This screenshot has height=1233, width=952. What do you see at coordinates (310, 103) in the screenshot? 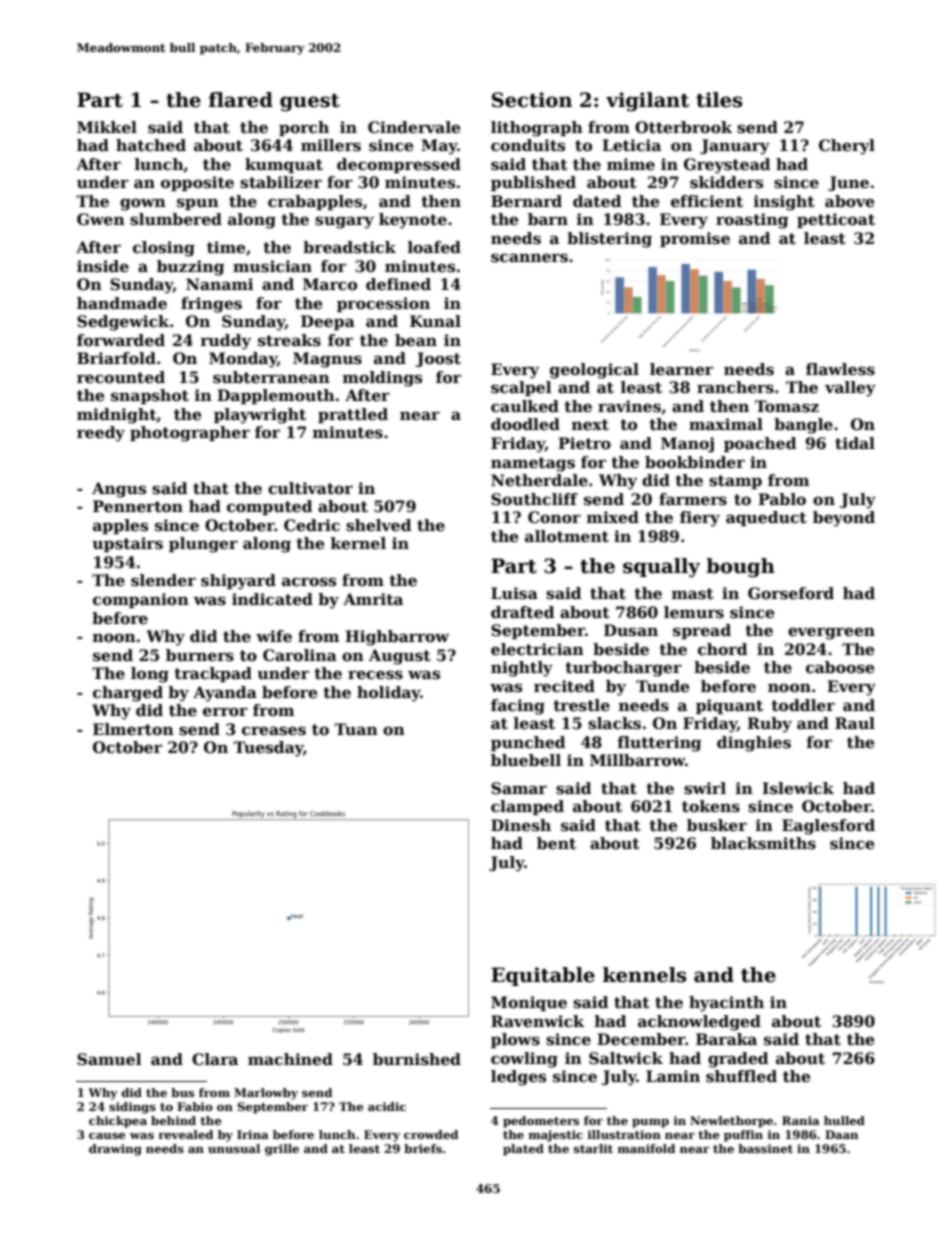
I see `guest` at bounding box center [310, 103].
